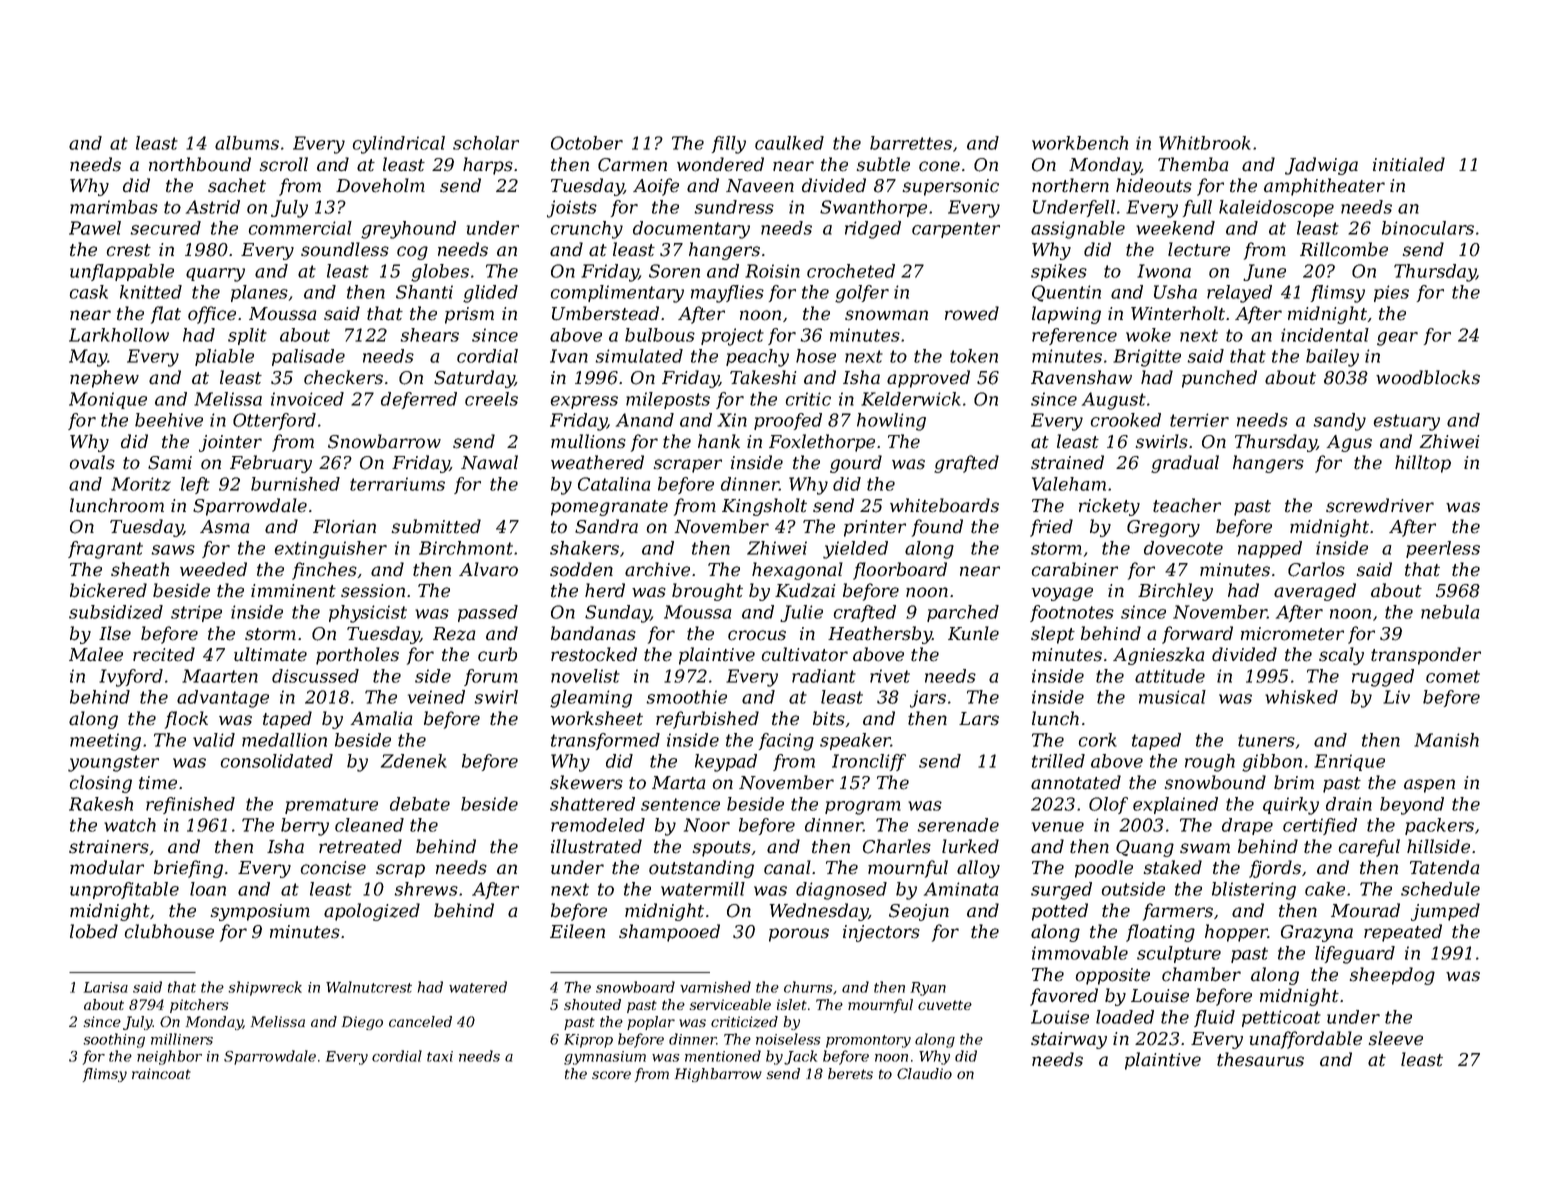  I want to click on Marta, so click(679, 783).
